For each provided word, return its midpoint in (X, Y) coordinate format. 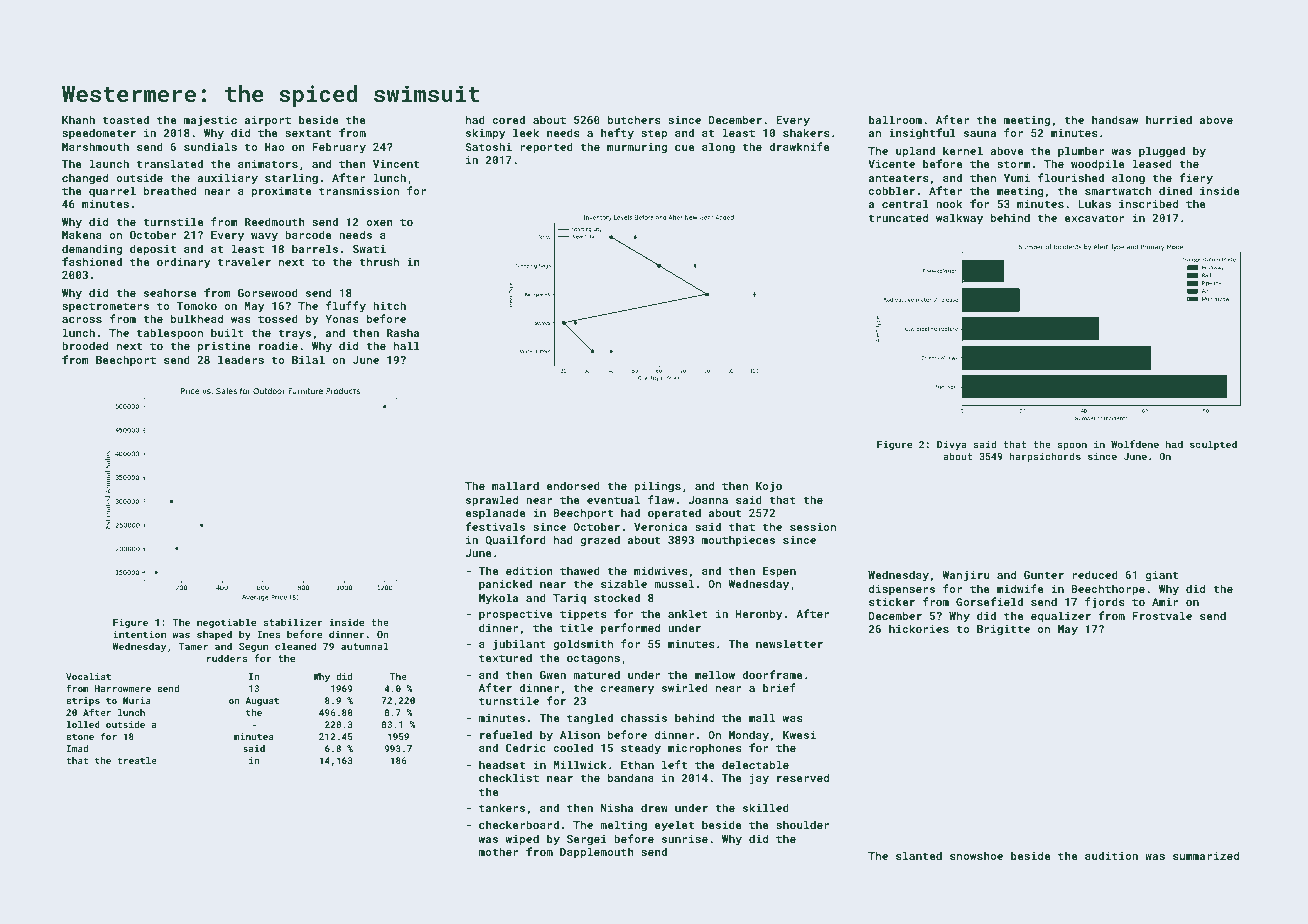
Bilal (308, 359)
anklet (688, 613)
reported (546, 148)
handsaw (1115, 119)
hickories (919, 628)
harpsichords (1045, 457)
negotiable (226, 623)
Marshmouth (95, 146)
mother (499, 851)
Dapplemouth (597, 853)
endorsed (573, 485)
